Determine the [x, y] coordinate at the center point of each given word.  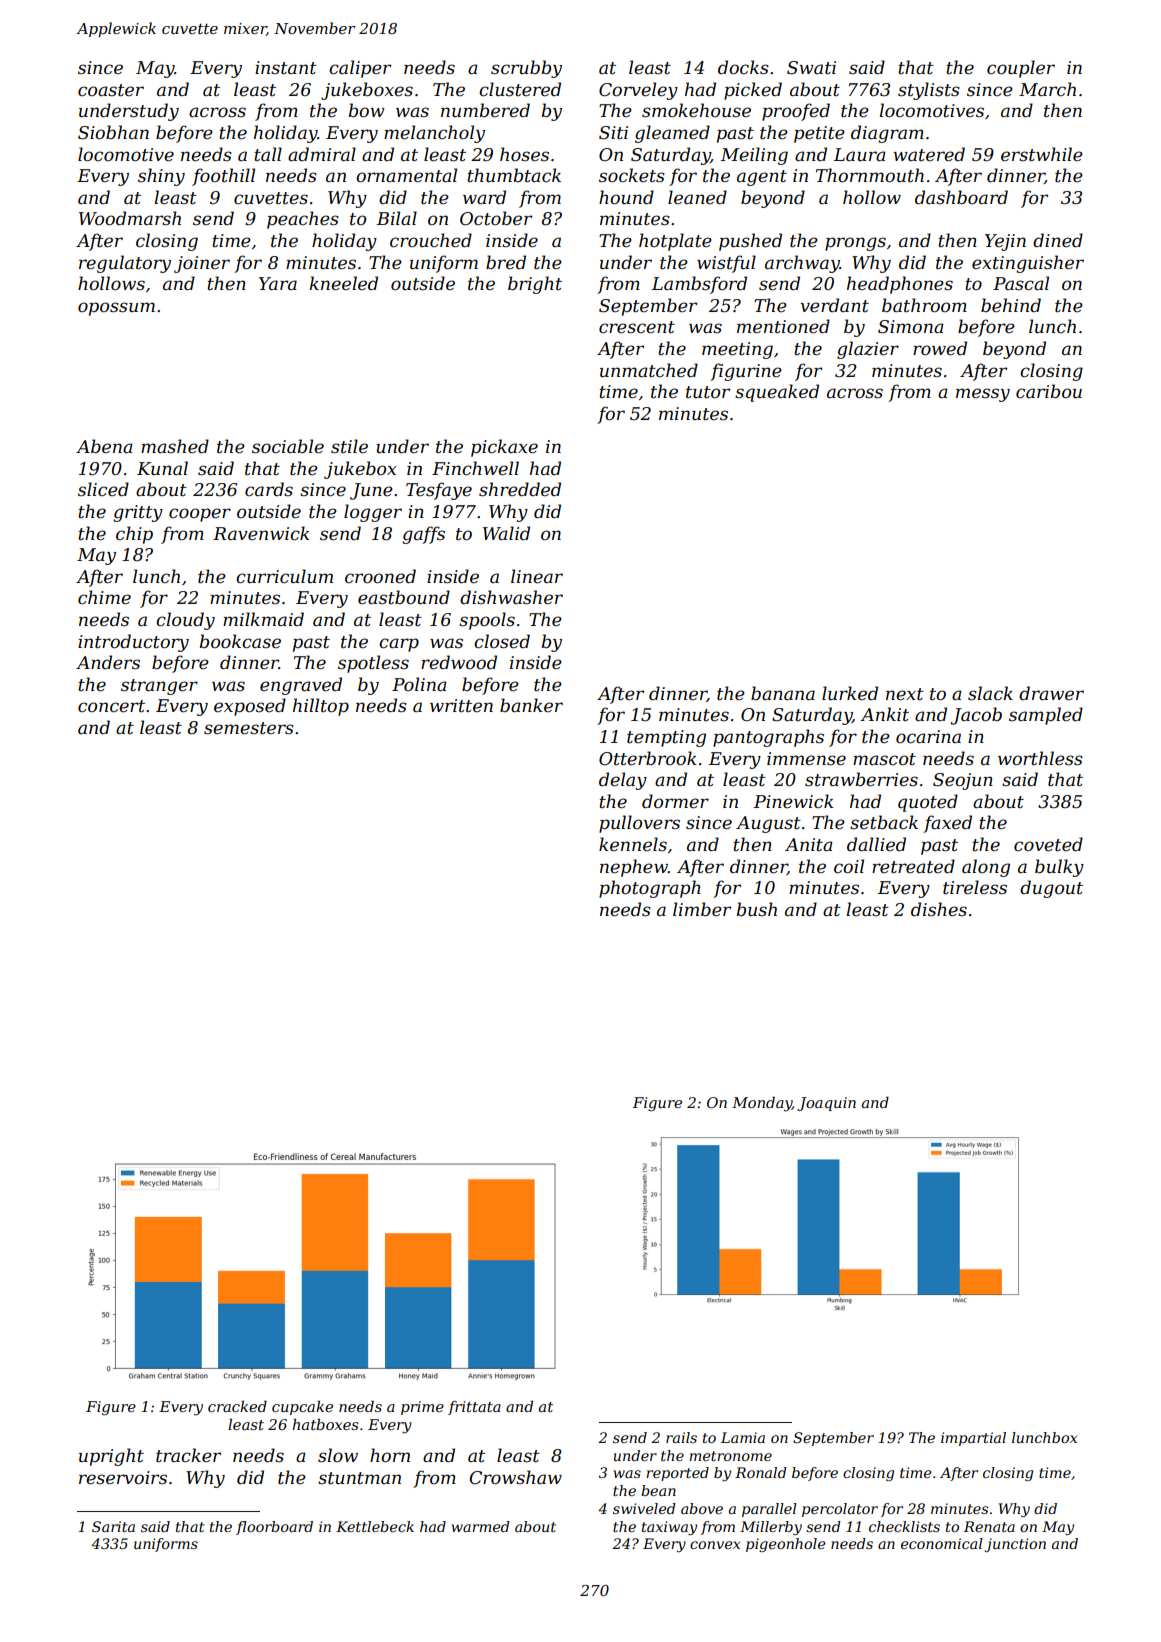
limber [702, 909]
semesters [249, 728]
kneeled [343, 283]
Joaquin [826, 1104]
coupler [1021, 69]
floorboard [274, 1528]
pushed [750, 242]
